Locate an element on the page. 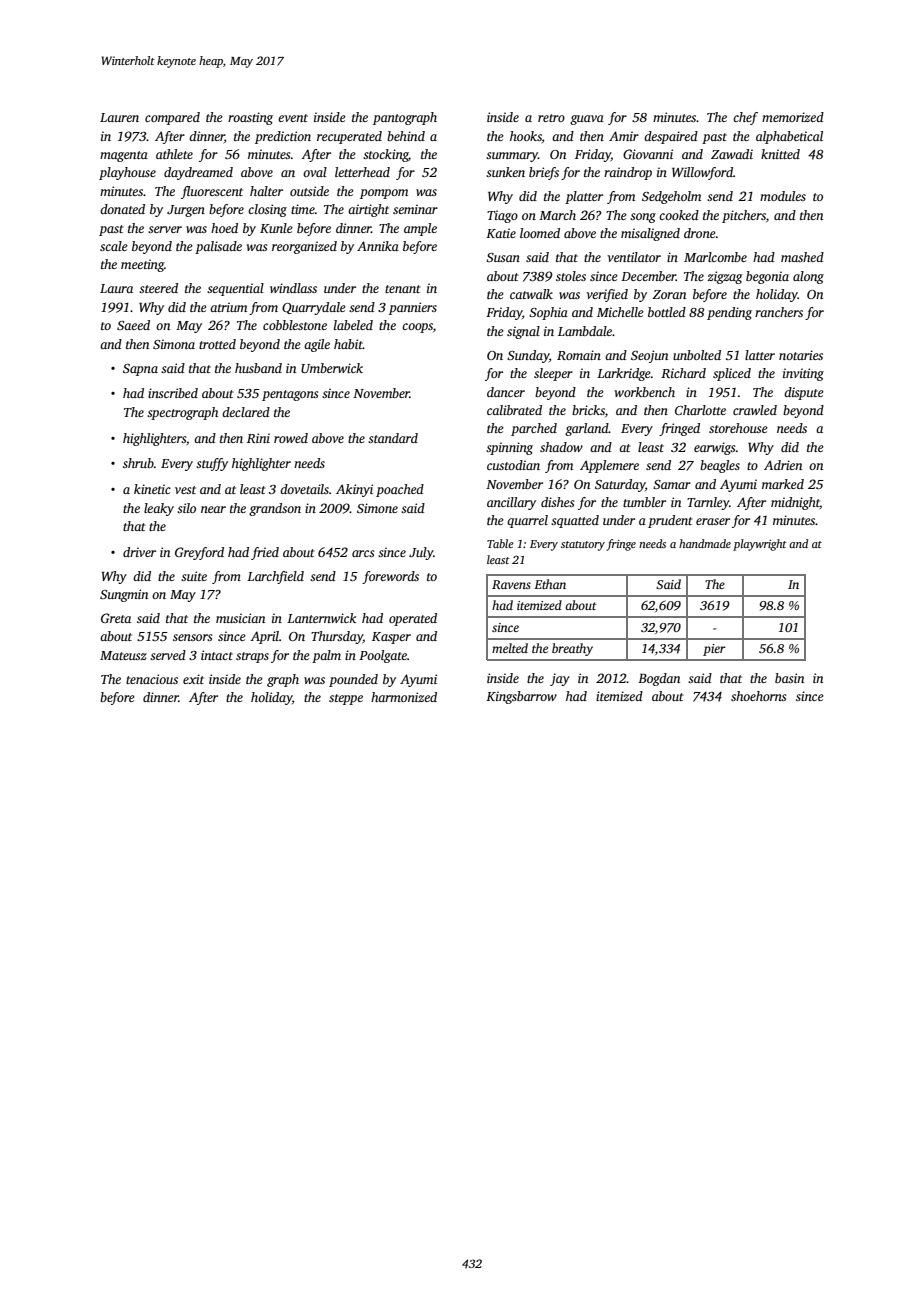  Kingsbarrow is located at coordinates (521, 697).
